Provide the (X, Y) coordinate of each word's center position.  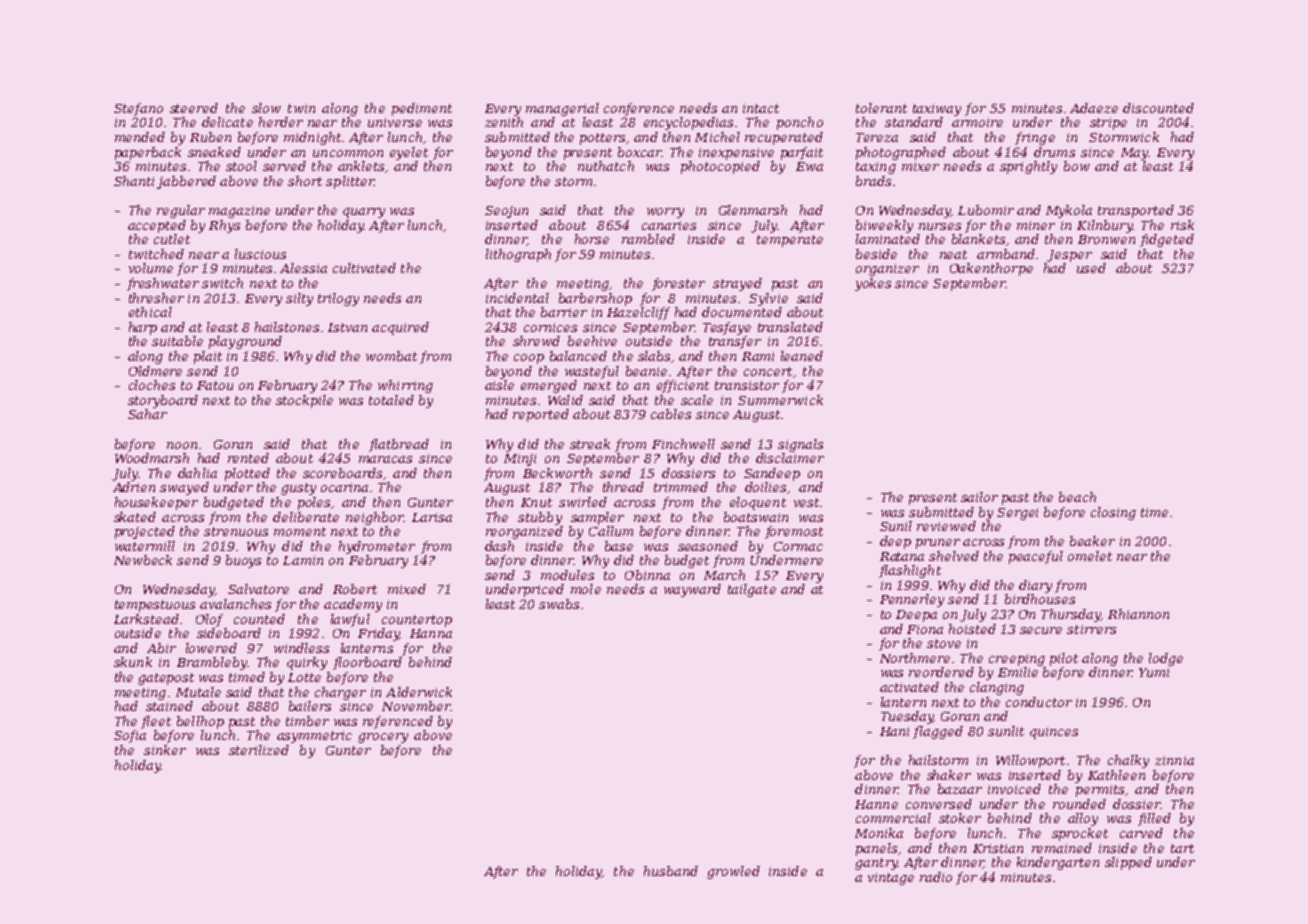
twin (301, 108)
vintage (891, 879)
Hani (894, 731)
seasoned (708, 546)
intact (761, 108)
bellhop (200, 722)
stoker (960, 818)
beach (1077, 497)
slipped (1128, 863)
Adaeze (1094, 108)
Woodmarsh (152, 458)
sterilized (259, 750)
